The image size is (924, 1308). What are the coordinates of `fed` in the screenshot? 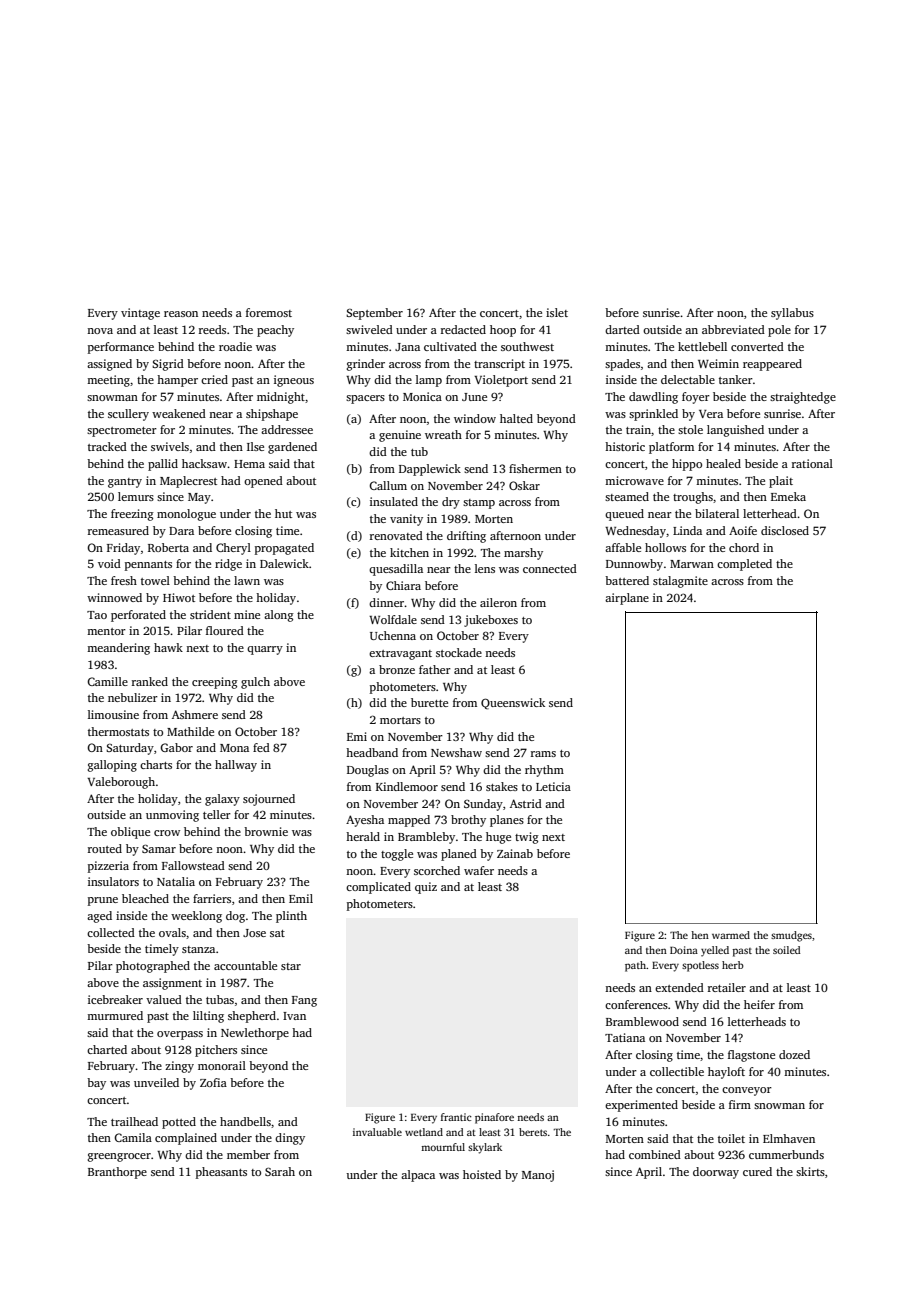 It's located at (261, 747).
